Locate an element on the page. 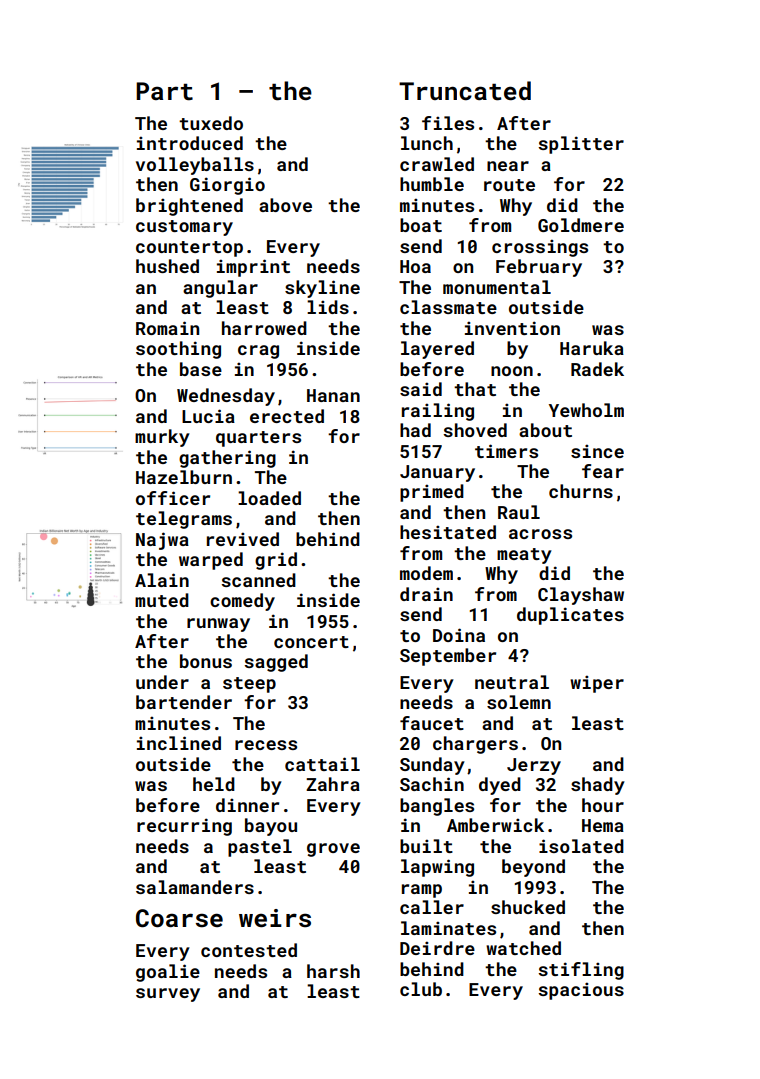 The height and width of the document is (1079, 760). volleyballs is located at coordinates (195, 166).
